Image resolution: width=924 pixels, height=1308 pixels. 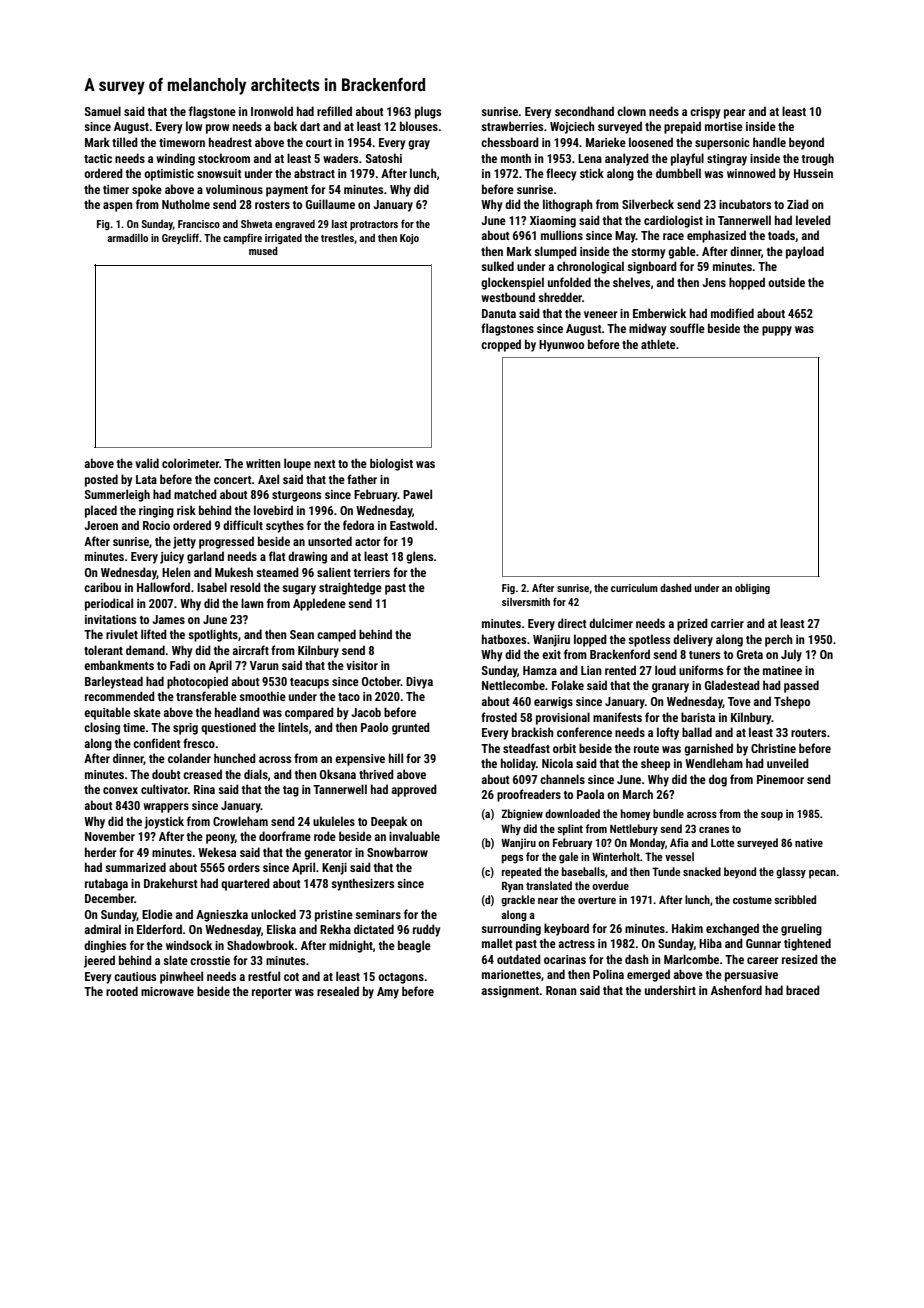 I want to click on plugs, so click(x=428, y=112).
